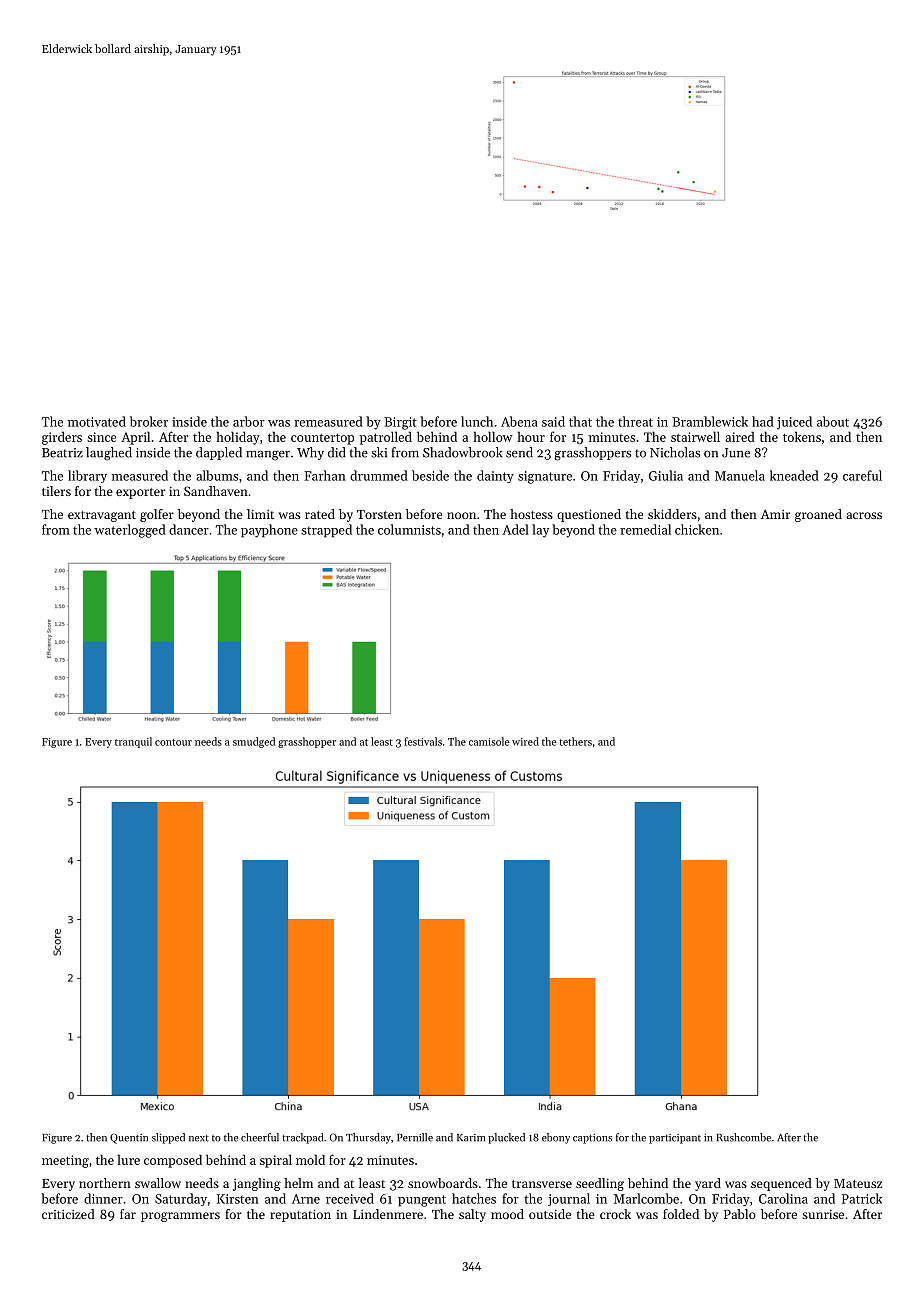 The image size is (924, 1308). I want to click on camisole, so click(489, 741).
